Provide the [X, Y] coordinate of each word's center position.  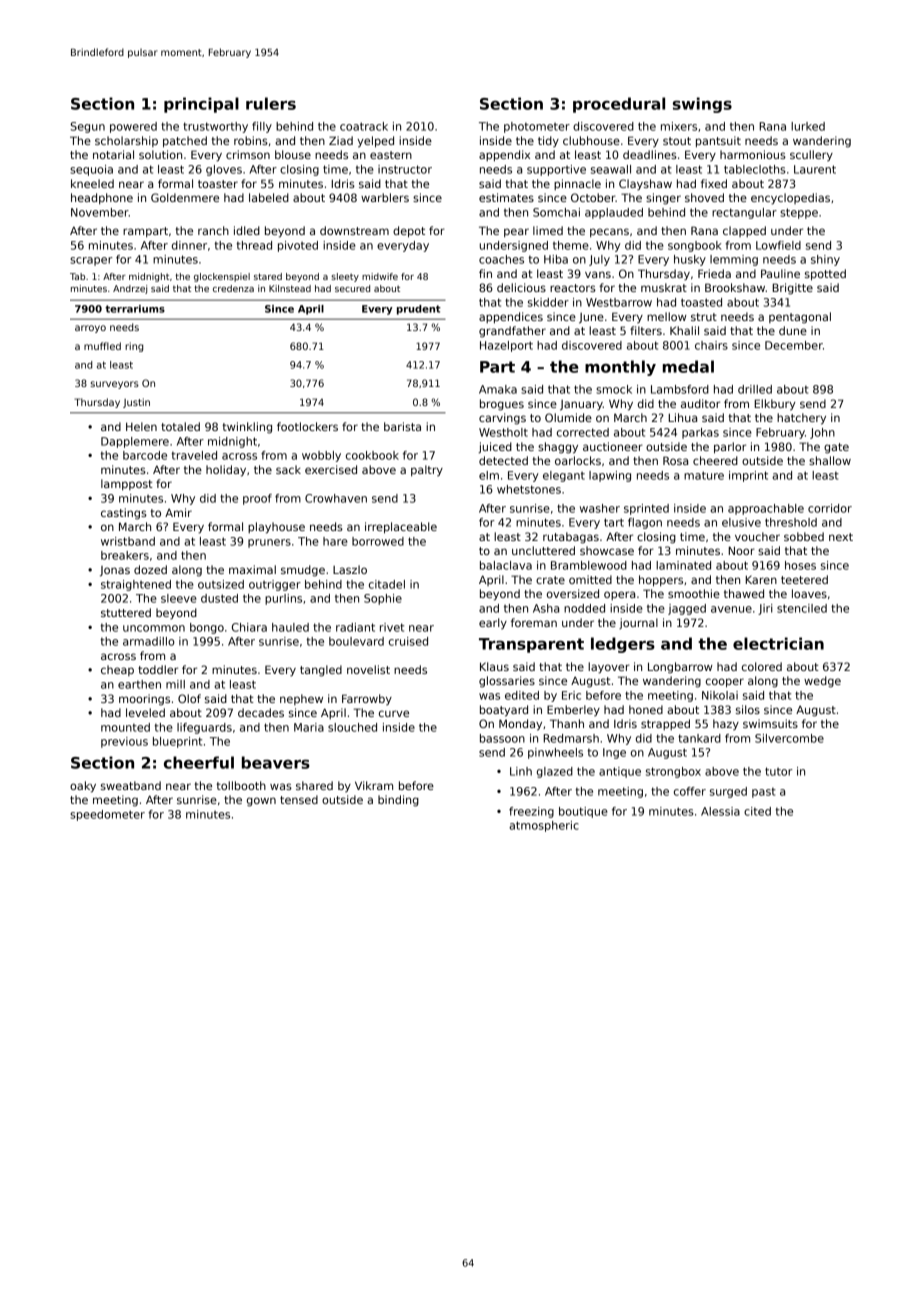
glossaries [507, 682]
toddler [158, 669]
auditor [700, 403]
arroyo [90, 329]
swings [702, 105]
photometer [537, 127]
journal [638, 623]
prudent [419, 310]
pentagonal [800, 318]
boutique [583, 812]
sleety [345, 277]
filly [262, 127]
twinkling [247, 428]
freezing [531, 812]
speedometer [107, 815]
